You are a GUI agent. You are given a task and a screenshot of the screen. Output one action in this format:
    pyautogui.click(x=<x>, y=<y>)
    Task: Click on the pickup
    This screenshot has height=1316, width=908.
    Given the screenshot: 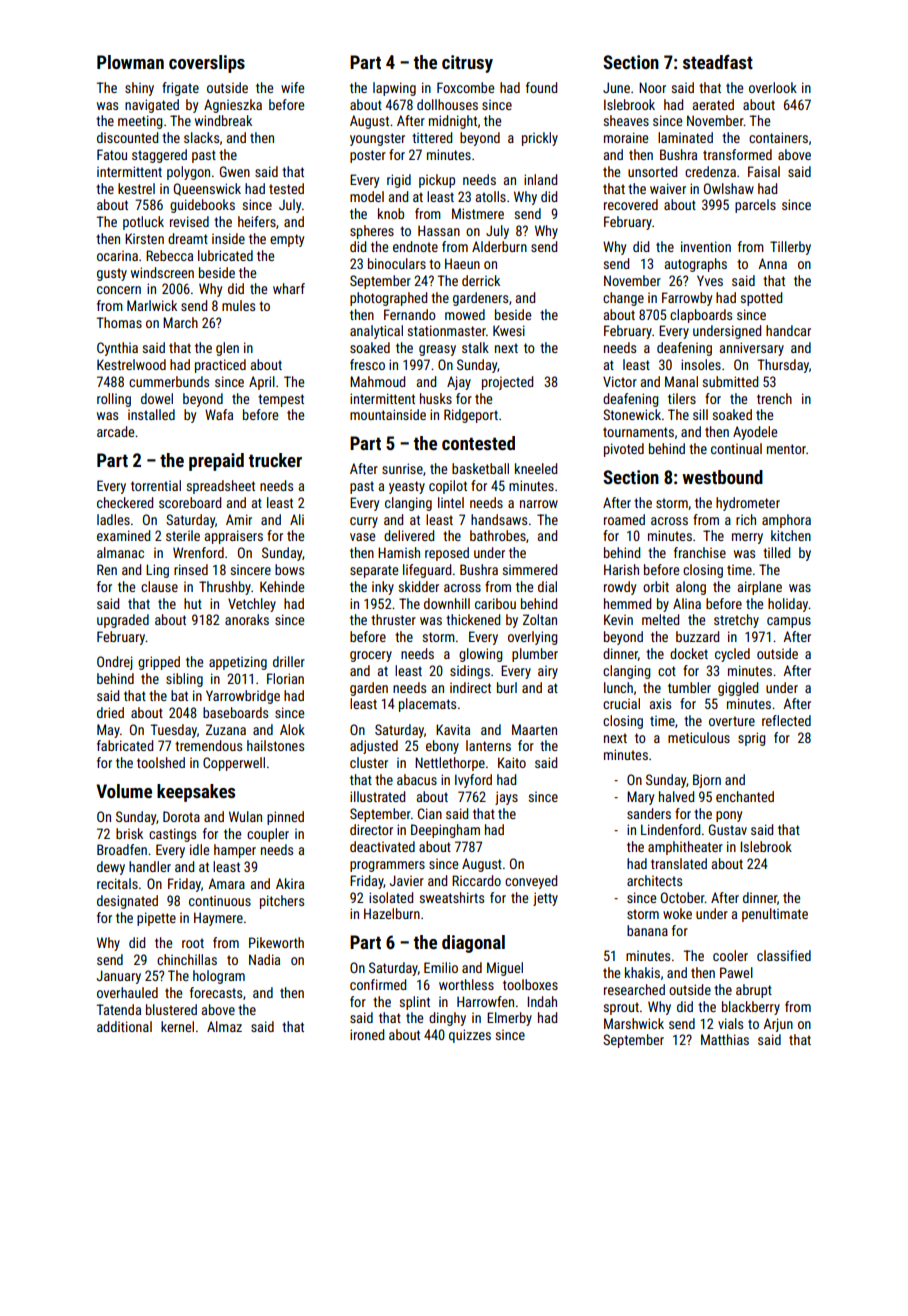 What is the action you would take?
    pyautogui.click(x=437, y=181)
